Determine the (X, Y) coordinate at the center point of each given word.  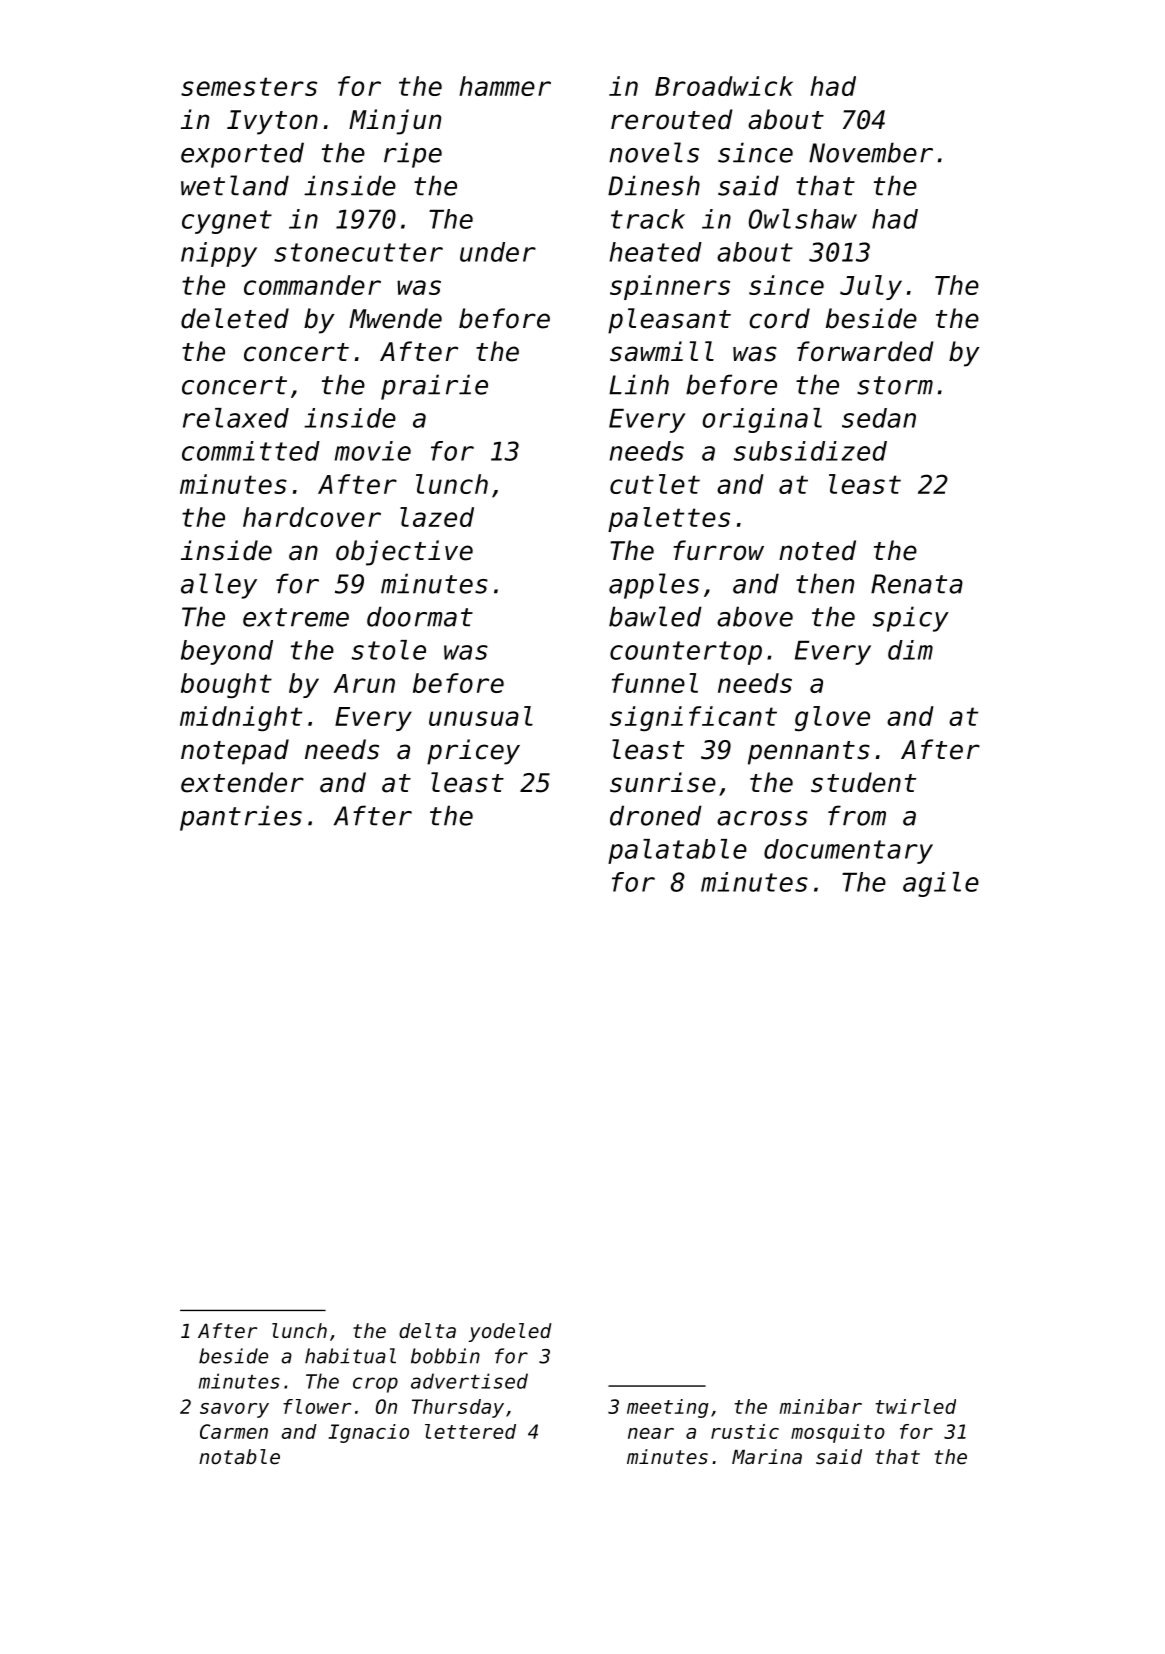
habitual (350, 1356)
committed (251, 451)
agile (941, 884)
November (871, 152)
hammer (505, 86)
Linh (639, 384)
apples (654, 586)
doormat (420, 616)
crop (375, 1385)
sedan (879, 418)
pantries (241, 818)
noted (817, 550)
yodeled (510, 1332)
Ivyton (272, 122)
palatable (677, 851)
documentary (848, 851)
